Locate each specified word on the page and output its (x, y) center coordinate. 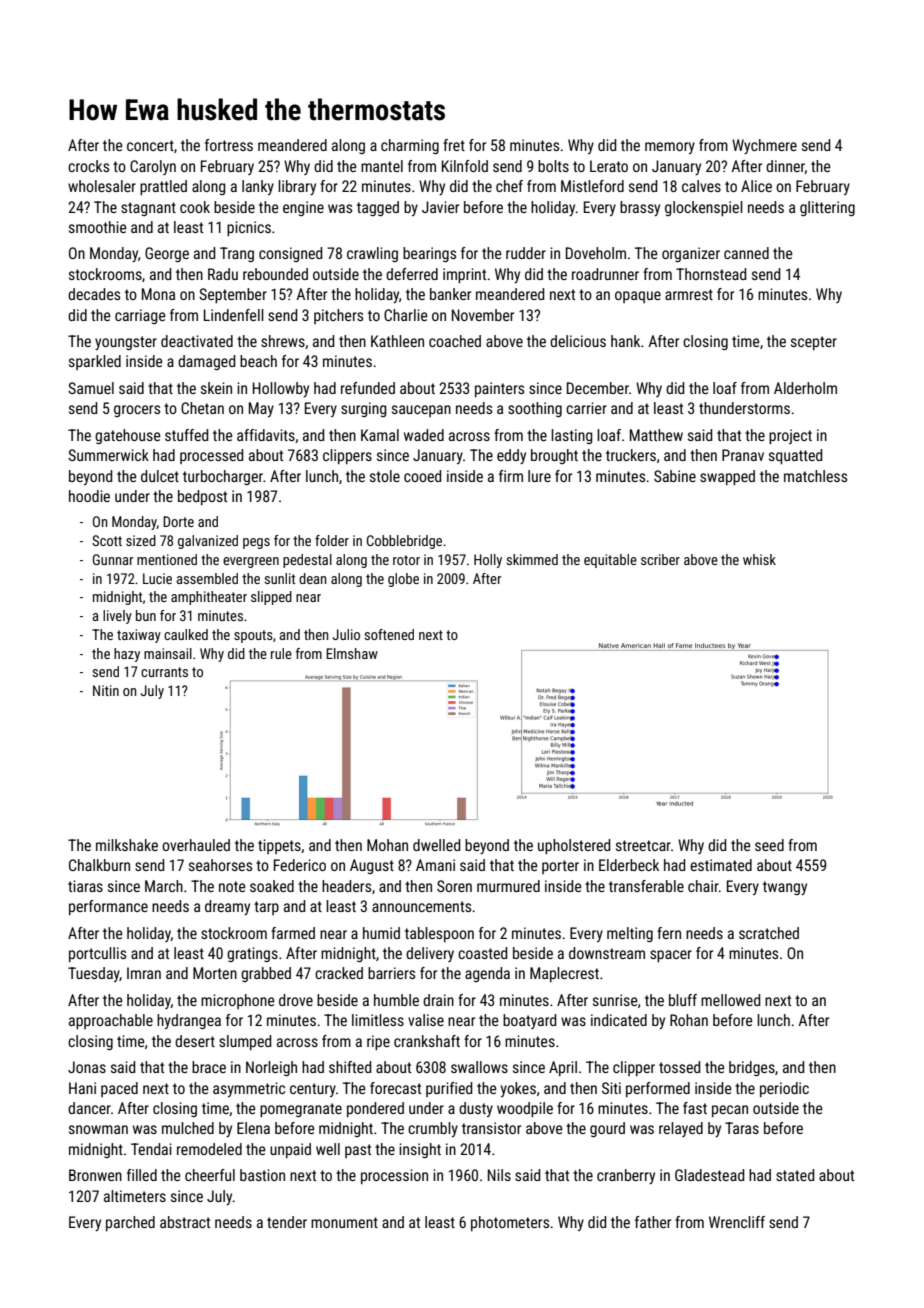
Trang (237, 254)
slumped (245, 1042)
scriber (660, 559)
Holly (488, 561)
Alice (756, 186)
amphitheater (209, 598)
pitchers (338, 316)
